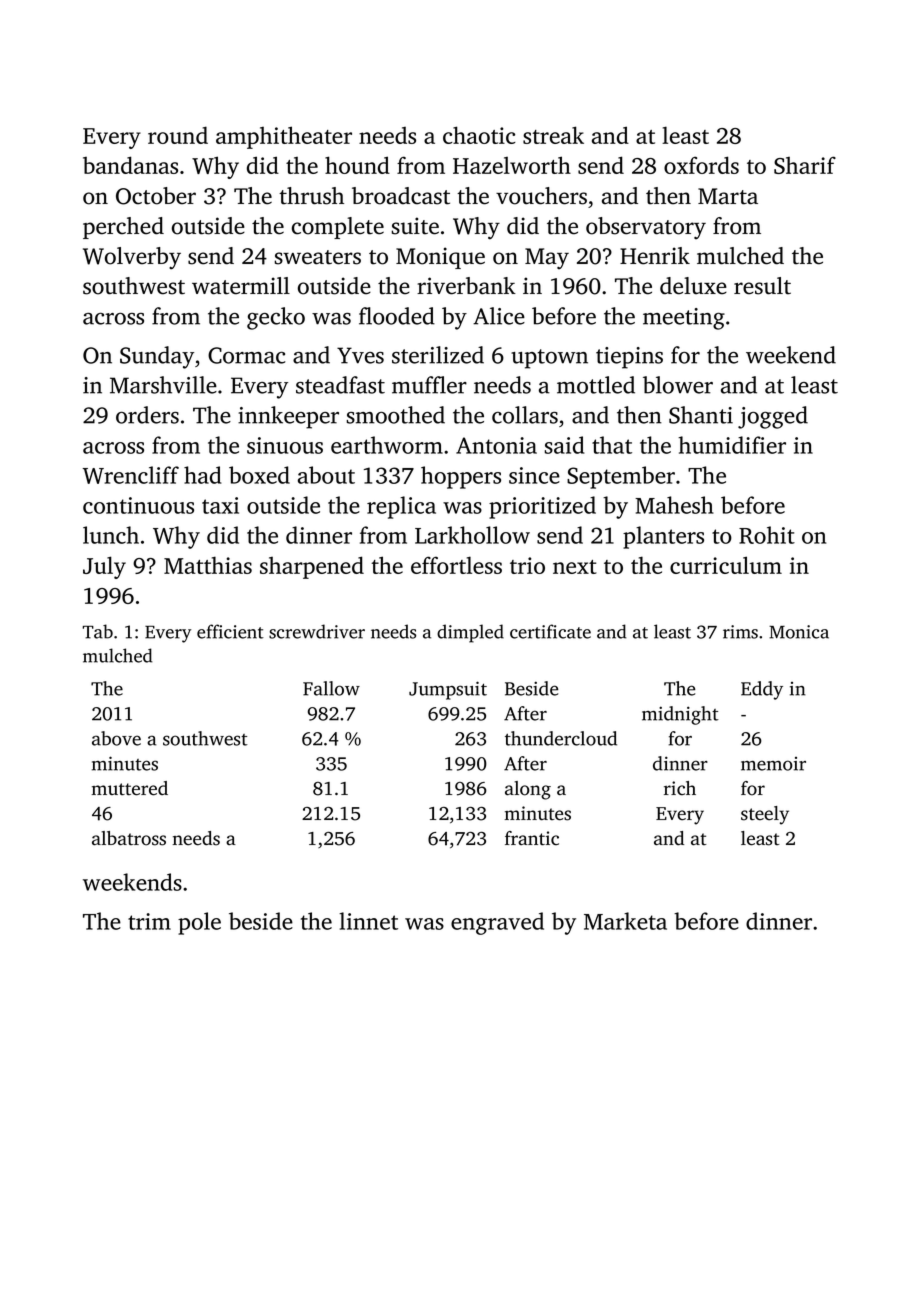 The image size is (924, 1311). What do you see at coordinates (331, 688) in the screenshot?
I see `Fallow` at bounding box center [331, 688].
